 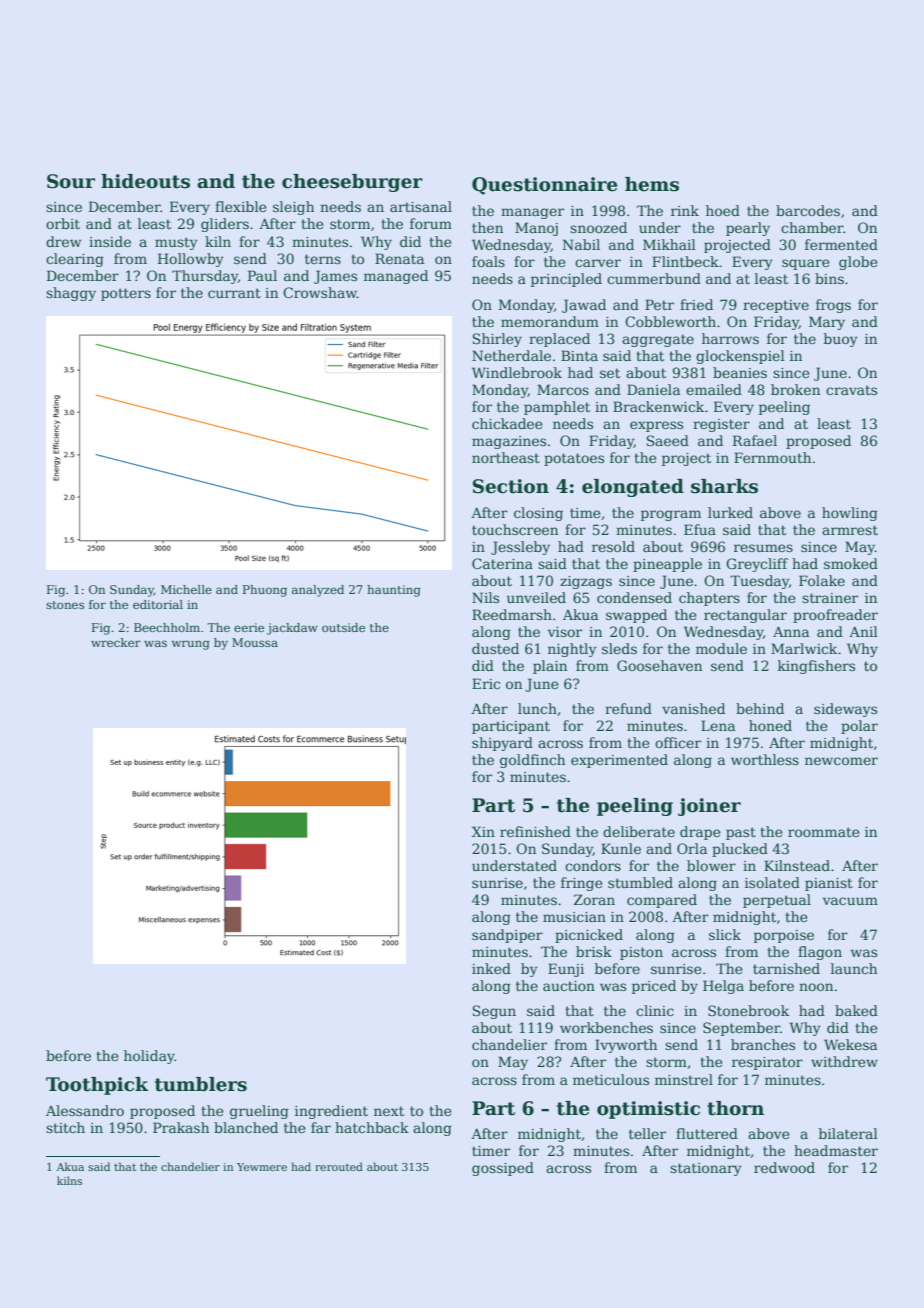 What do you see at coordinates (149, 1057) in the page?
I see `holiday` at bounding box center [149, 1057].
